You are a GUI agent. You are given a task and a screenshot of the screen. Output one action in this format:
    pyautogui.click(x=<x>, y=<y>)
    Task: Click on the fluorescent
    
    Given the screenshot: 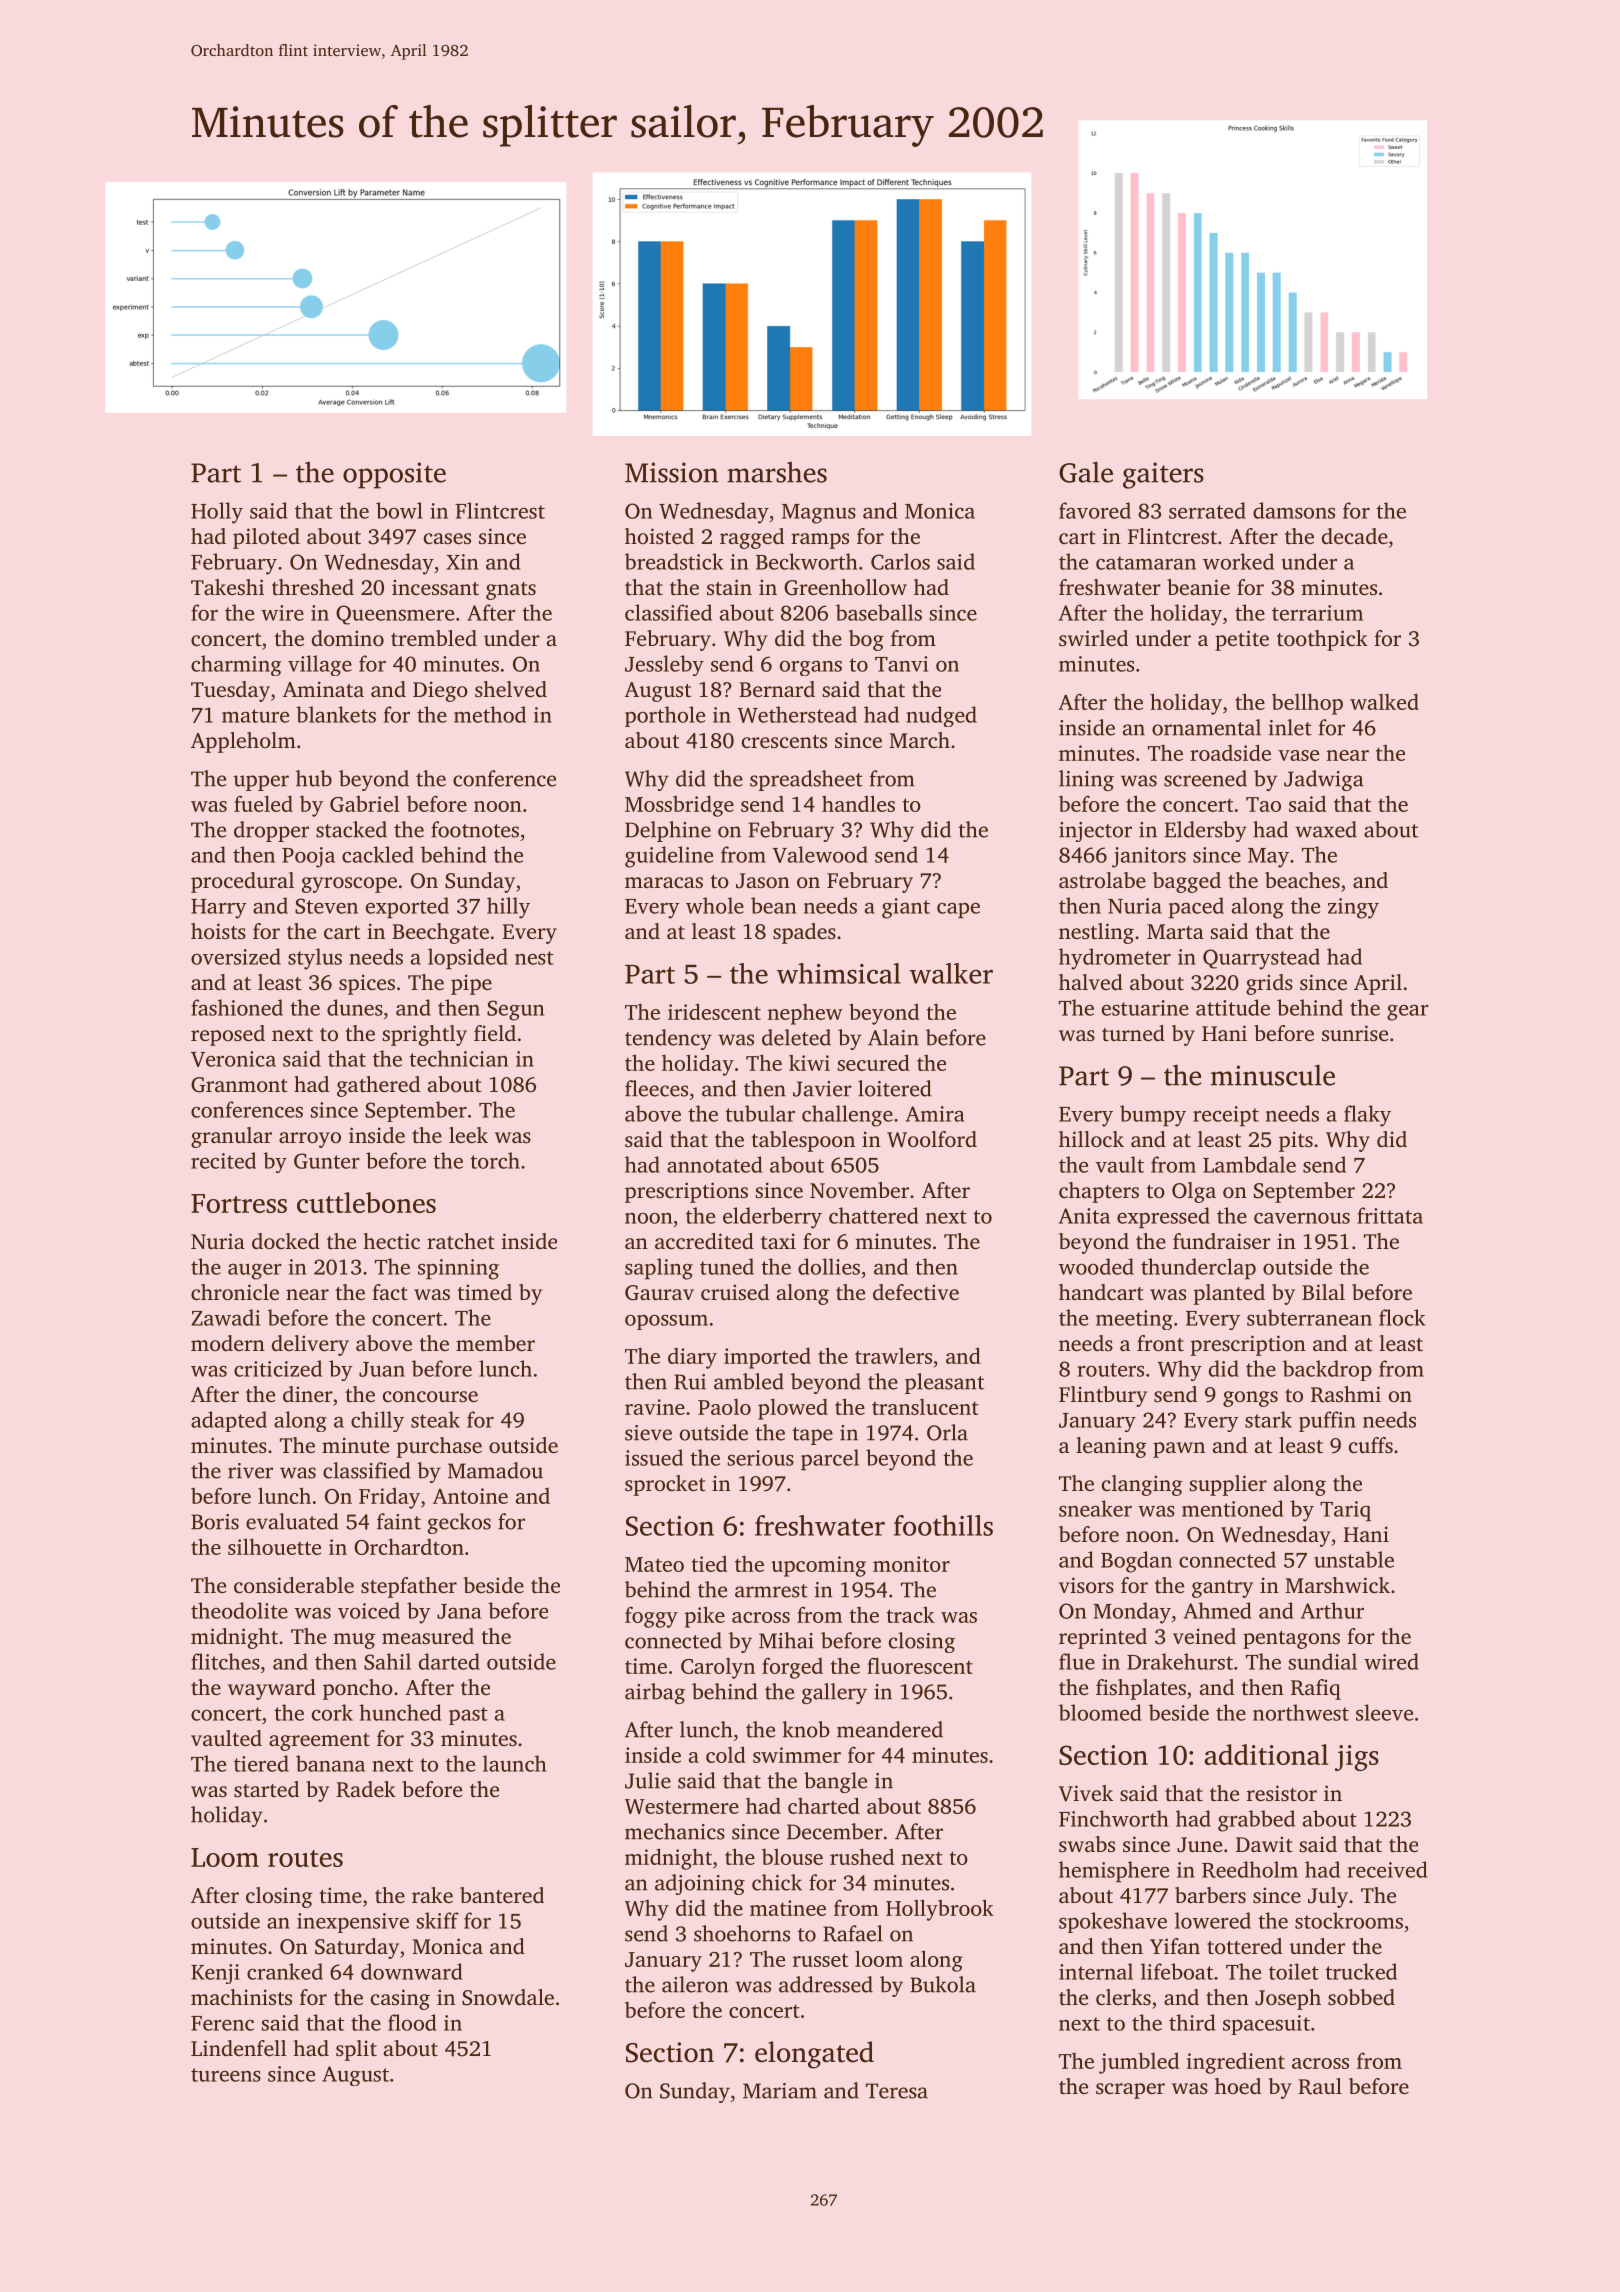 What is the action you would take?
    pyautogui.click(x=920, y=1665)
